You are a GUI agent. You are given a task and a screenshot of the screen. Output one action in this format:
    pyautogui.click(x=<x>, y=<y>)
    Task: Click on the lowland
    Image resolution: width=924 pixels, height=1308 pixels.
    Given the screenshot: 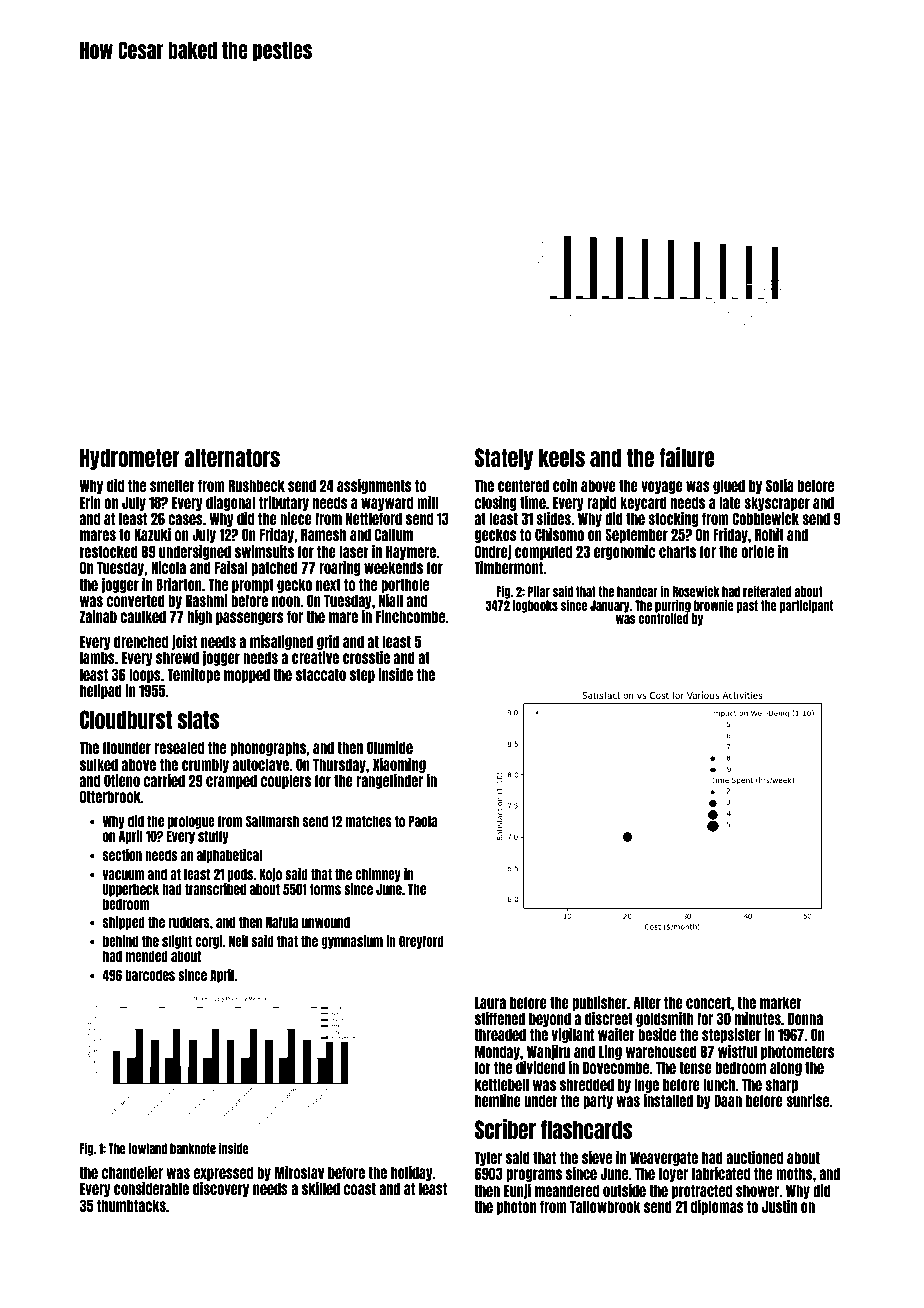 What is the action you would take?
    pyautogui.click(x=148, y=1148)
